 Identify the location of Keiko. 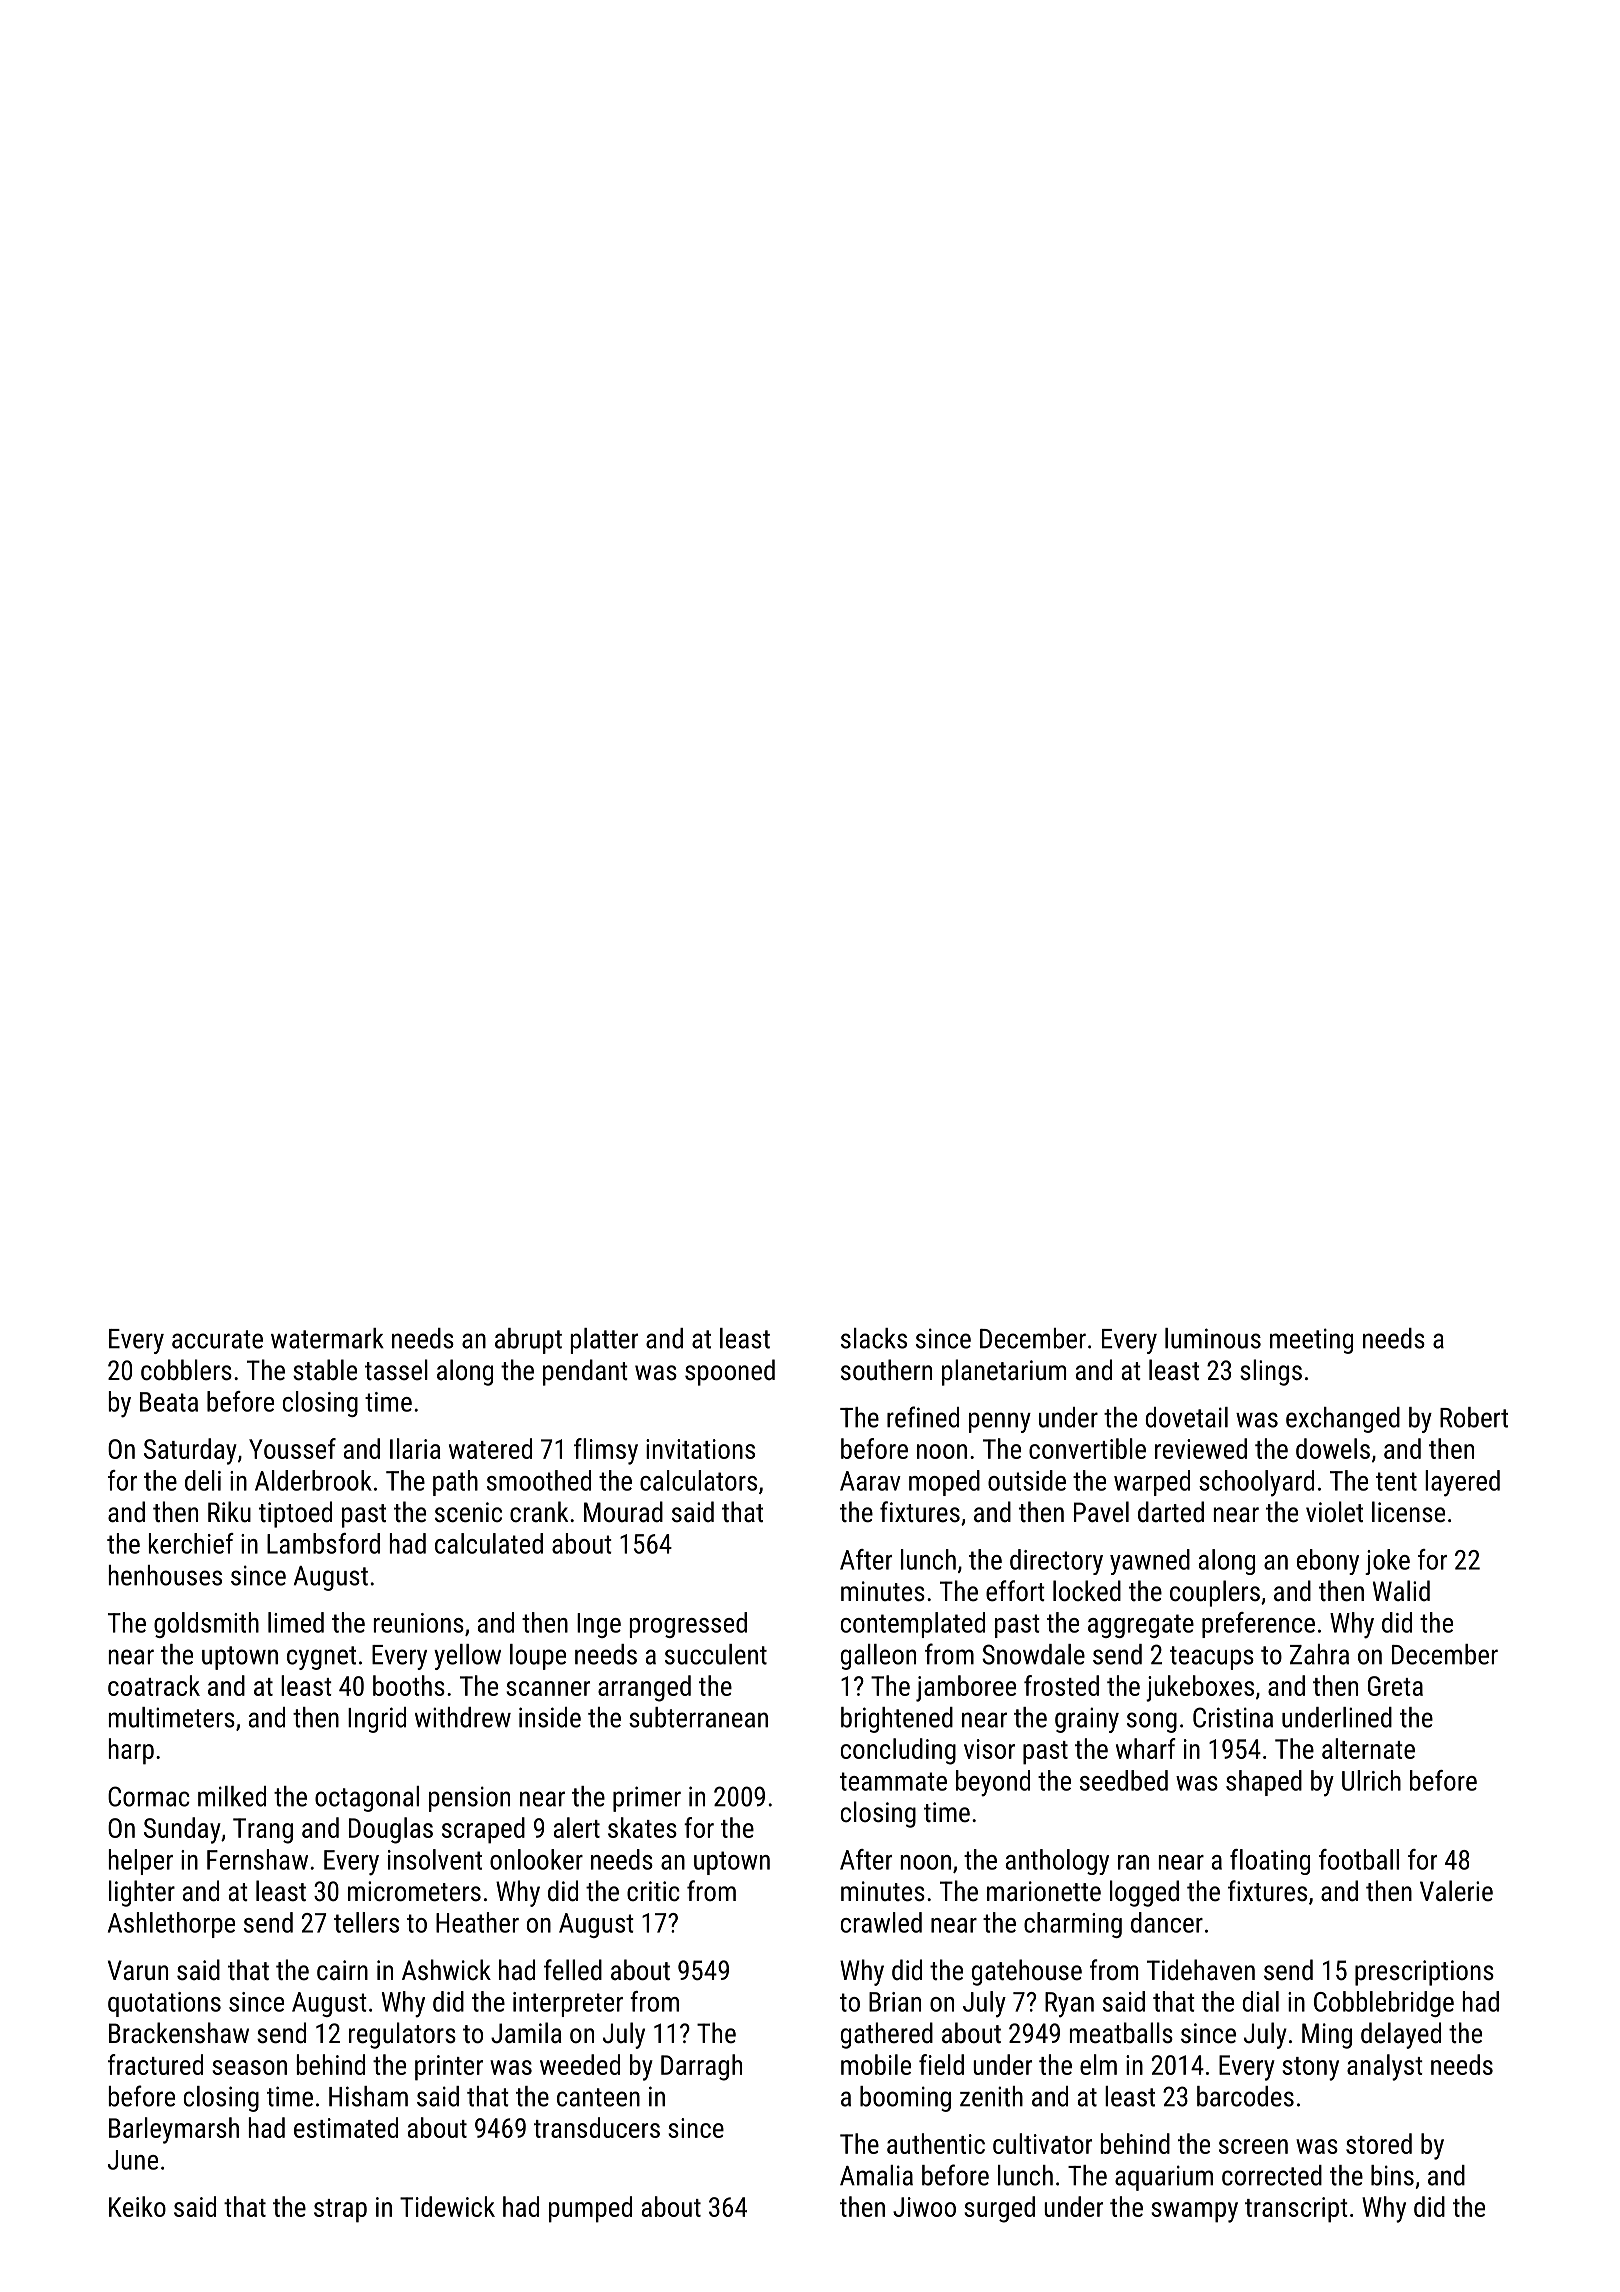
(137, 2206).
